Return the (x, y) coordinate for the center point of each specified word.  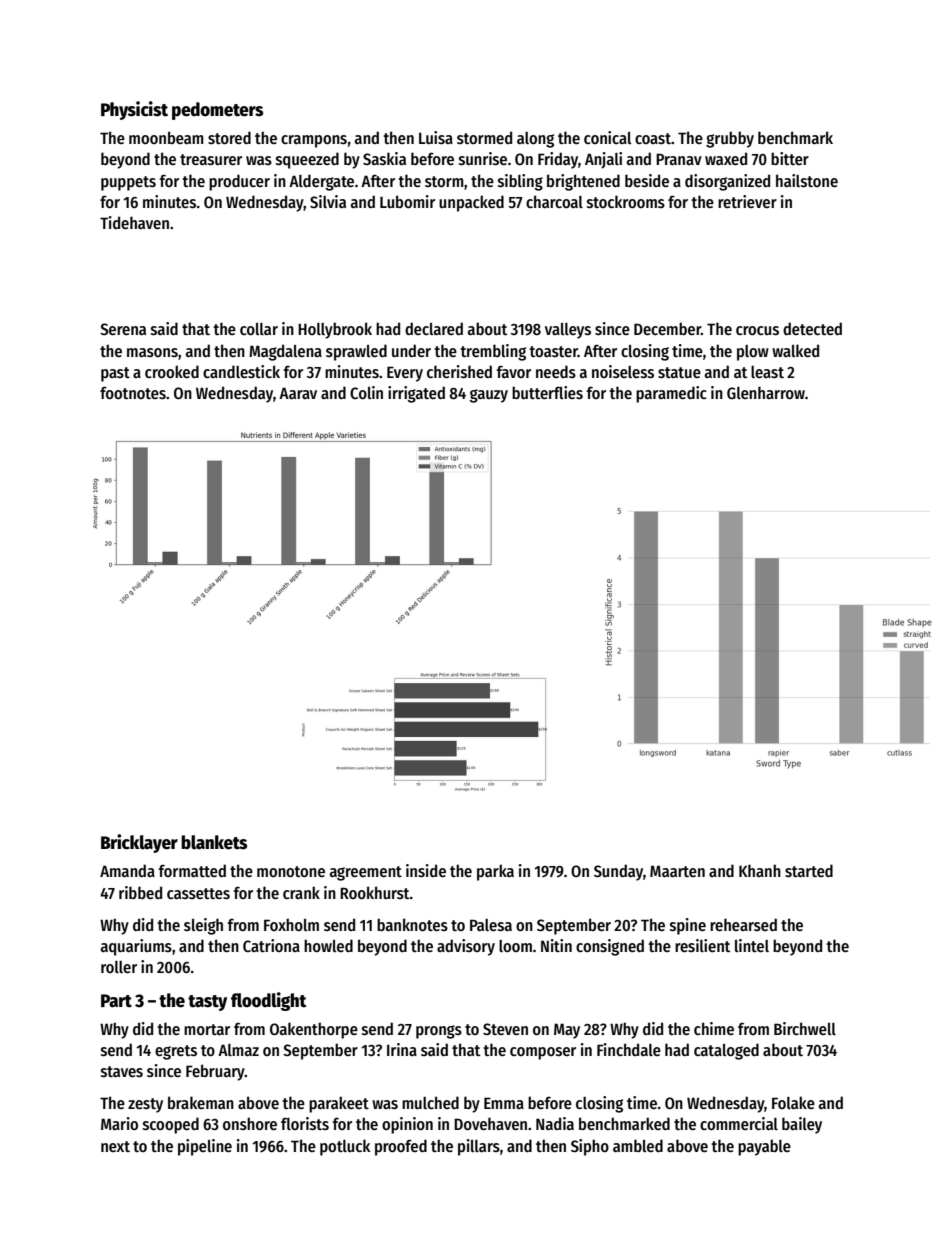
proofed (401, 1147)
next (115, 1146)
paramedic (671, 394)
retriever (747, 201)
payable (764, 1147)
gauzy (489, 396)
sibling (520, 182)
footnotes (133, 393)
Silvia (328, 201)
